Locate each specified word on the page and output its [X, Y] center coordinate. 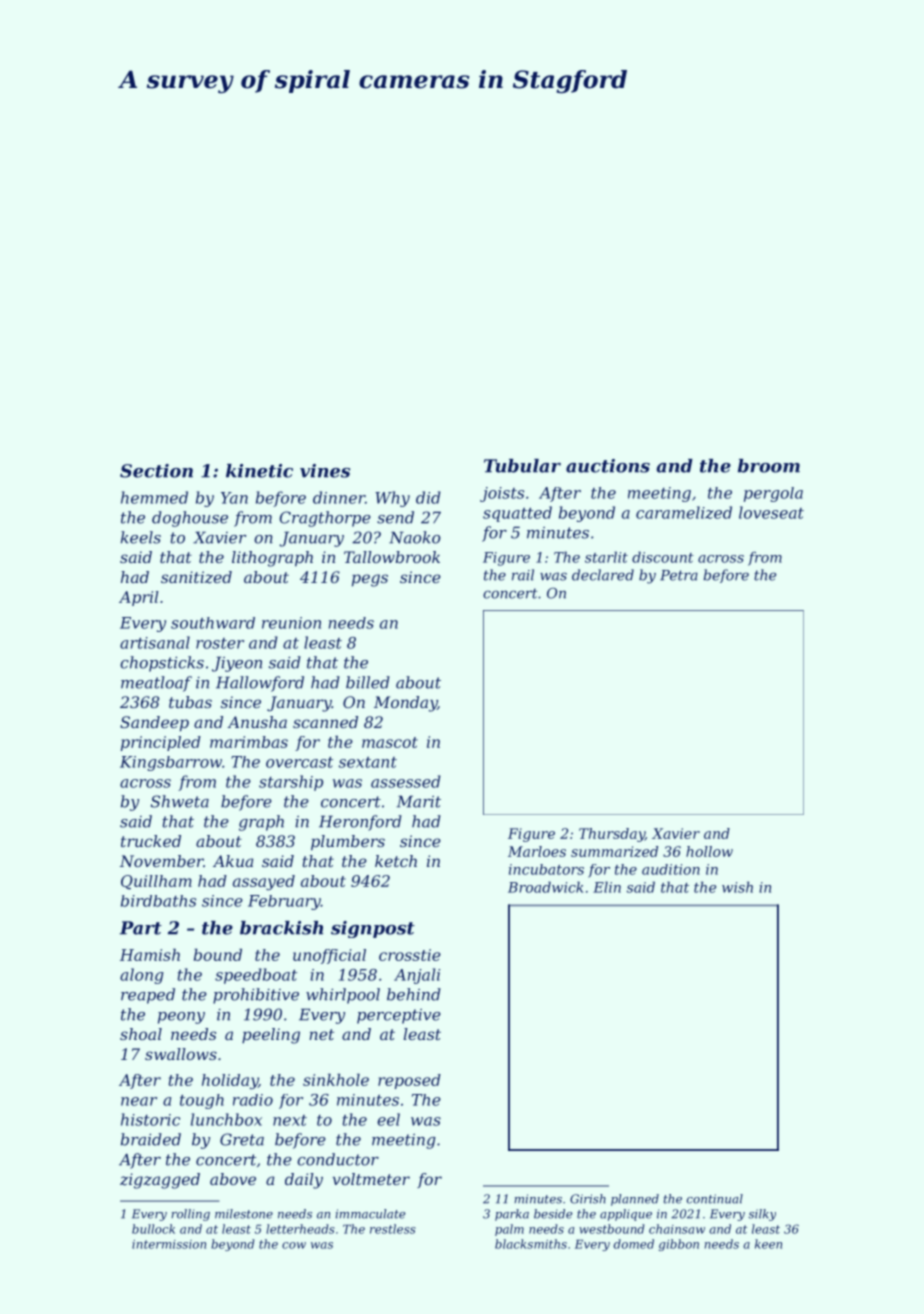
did [428, 497]
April [138, 598]
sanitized [196, 577]
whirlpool [343, 996]
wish [737, 887]
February [284, 902]
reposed [409, 1081]
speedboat [256, 976]
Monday [405, 704]
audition [671, 869]
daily [304, 1181]
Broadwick [545, 887]
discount [663, 557]
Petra [679, 575]
